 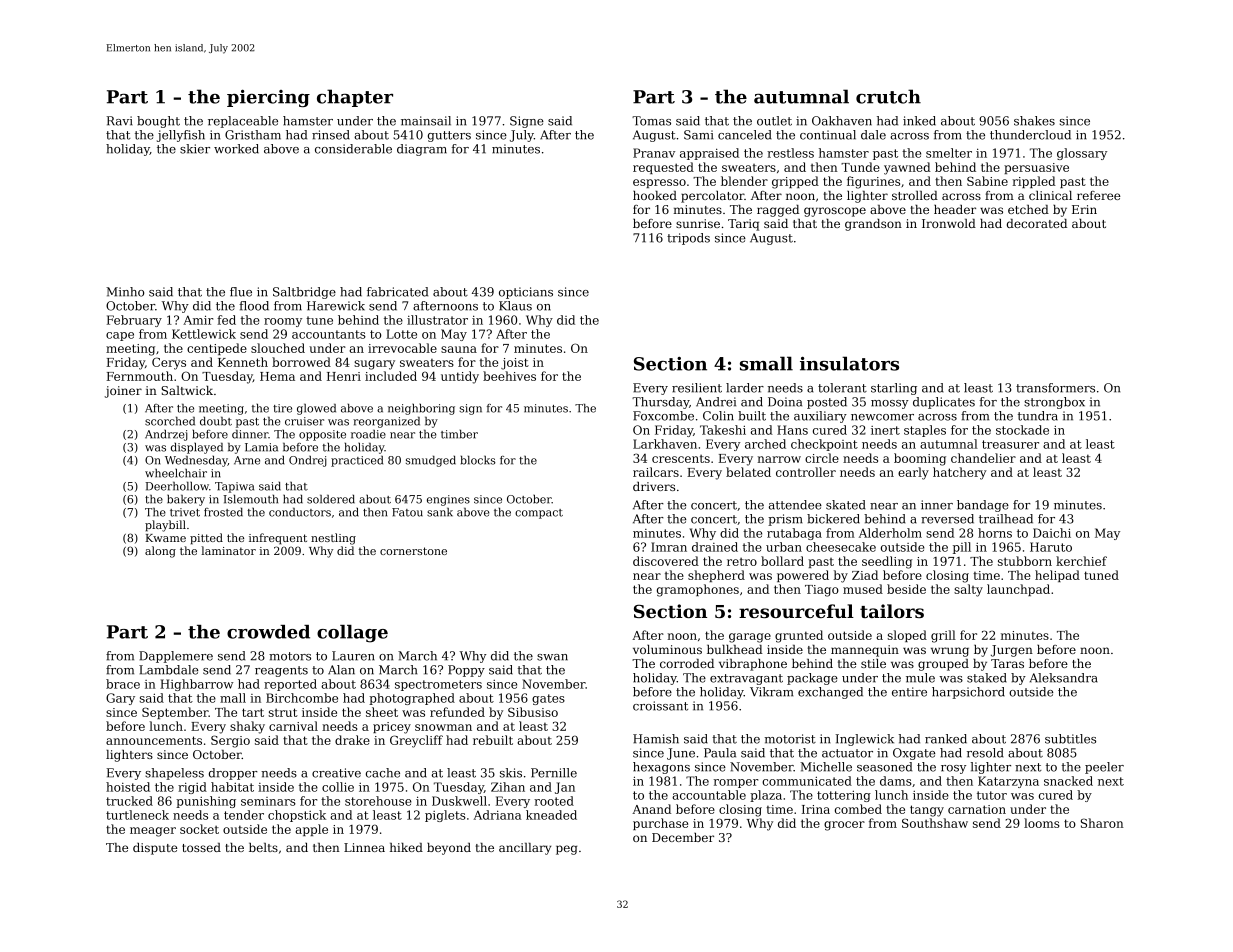 What do you see at coordinates (888, 96) in the page?
I see `crutch` at bounding box center [888, 96].
